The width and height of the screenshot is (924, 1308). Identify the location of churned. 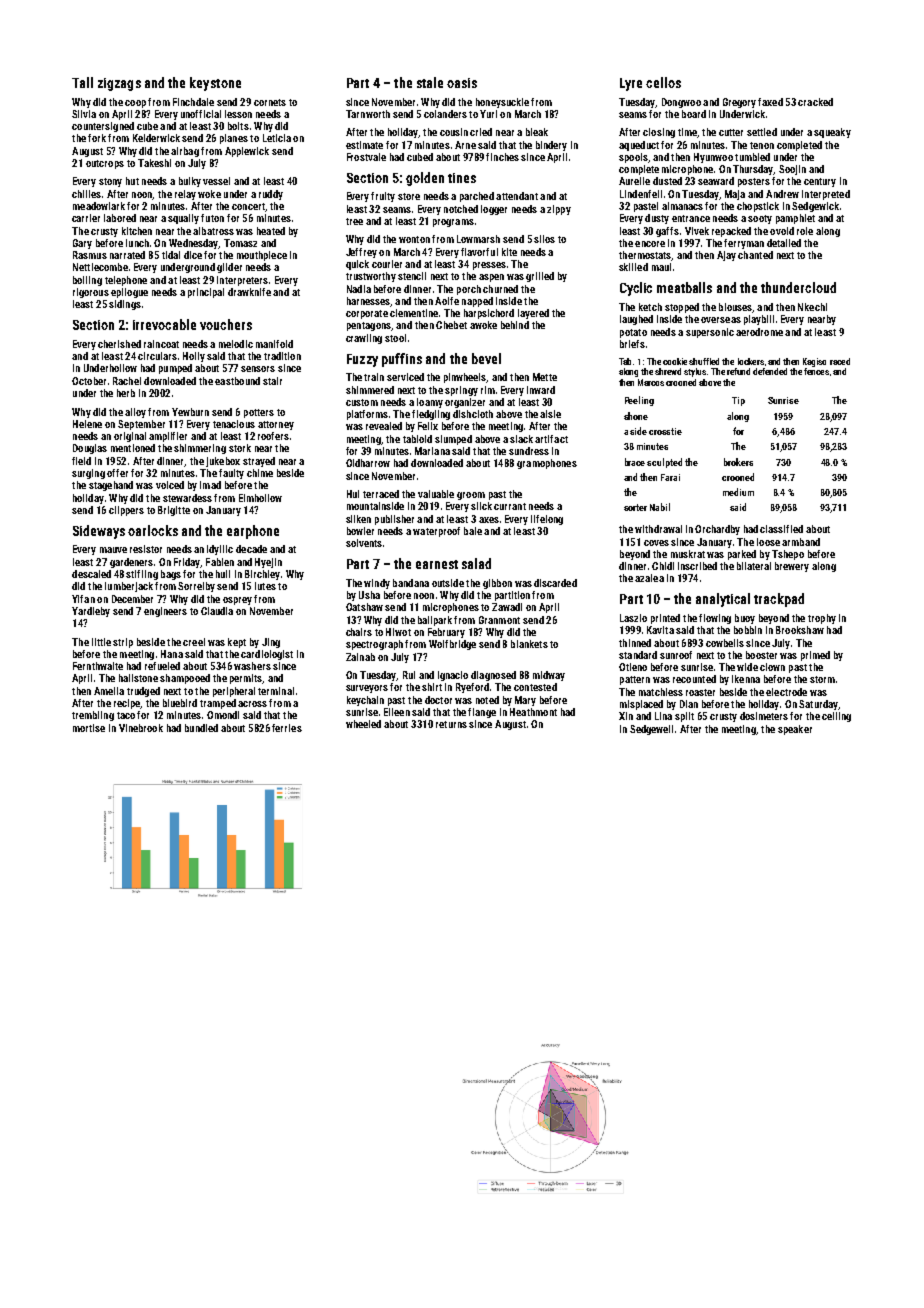
(500, 289).
